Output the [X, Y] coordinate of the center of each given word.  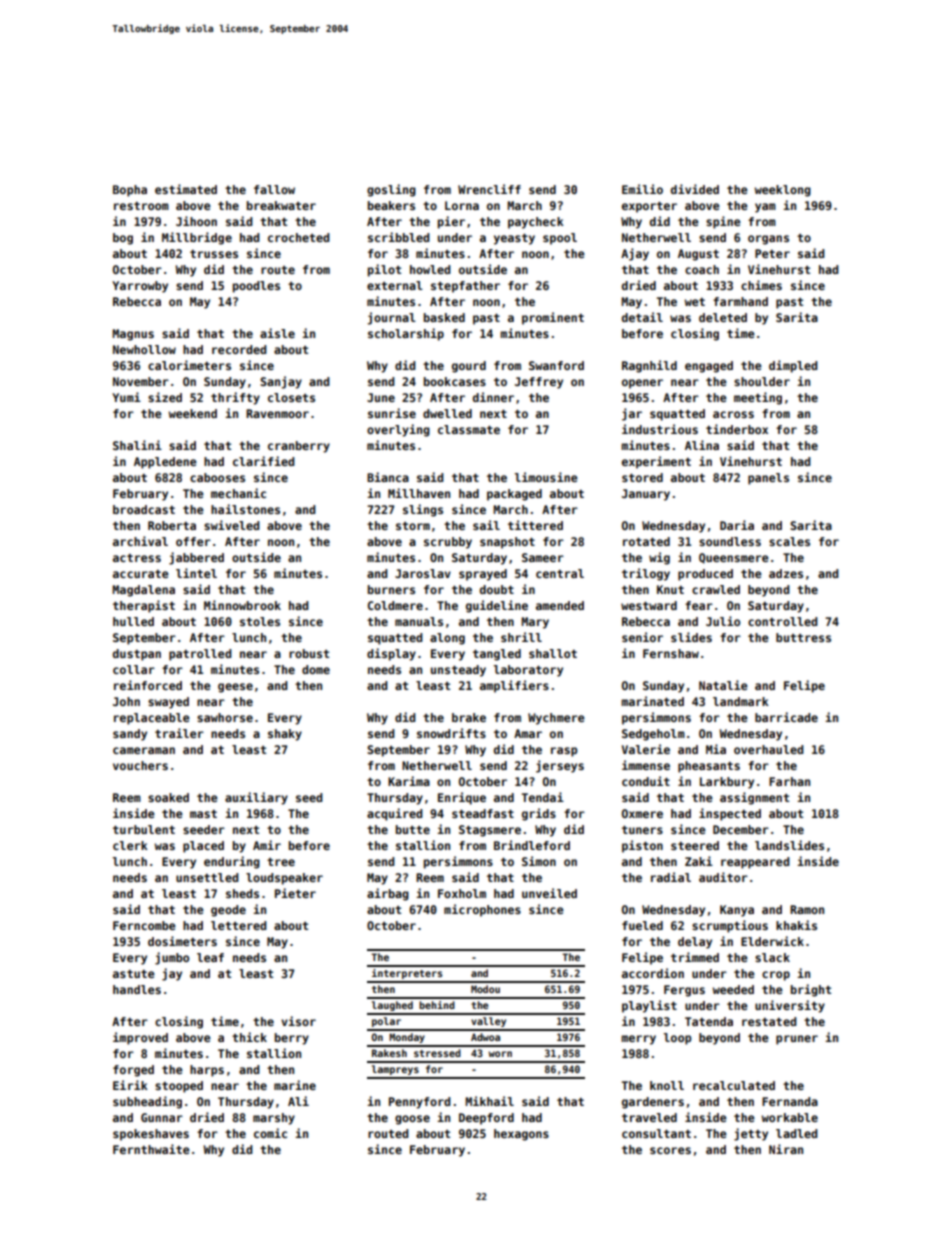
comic [270, 1133]
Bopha [130, 191]
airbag [388, 894]
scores [670, 1150]
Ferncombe [144, 925]
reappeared [755, 863]
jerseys [560, 766]
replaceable [152, 719]
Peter [772, 253]
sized [165, 397]
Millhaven [419, 493]
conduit [646, 781]
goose [412, 1120]
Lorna [462, 205]
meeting [758, 398]
